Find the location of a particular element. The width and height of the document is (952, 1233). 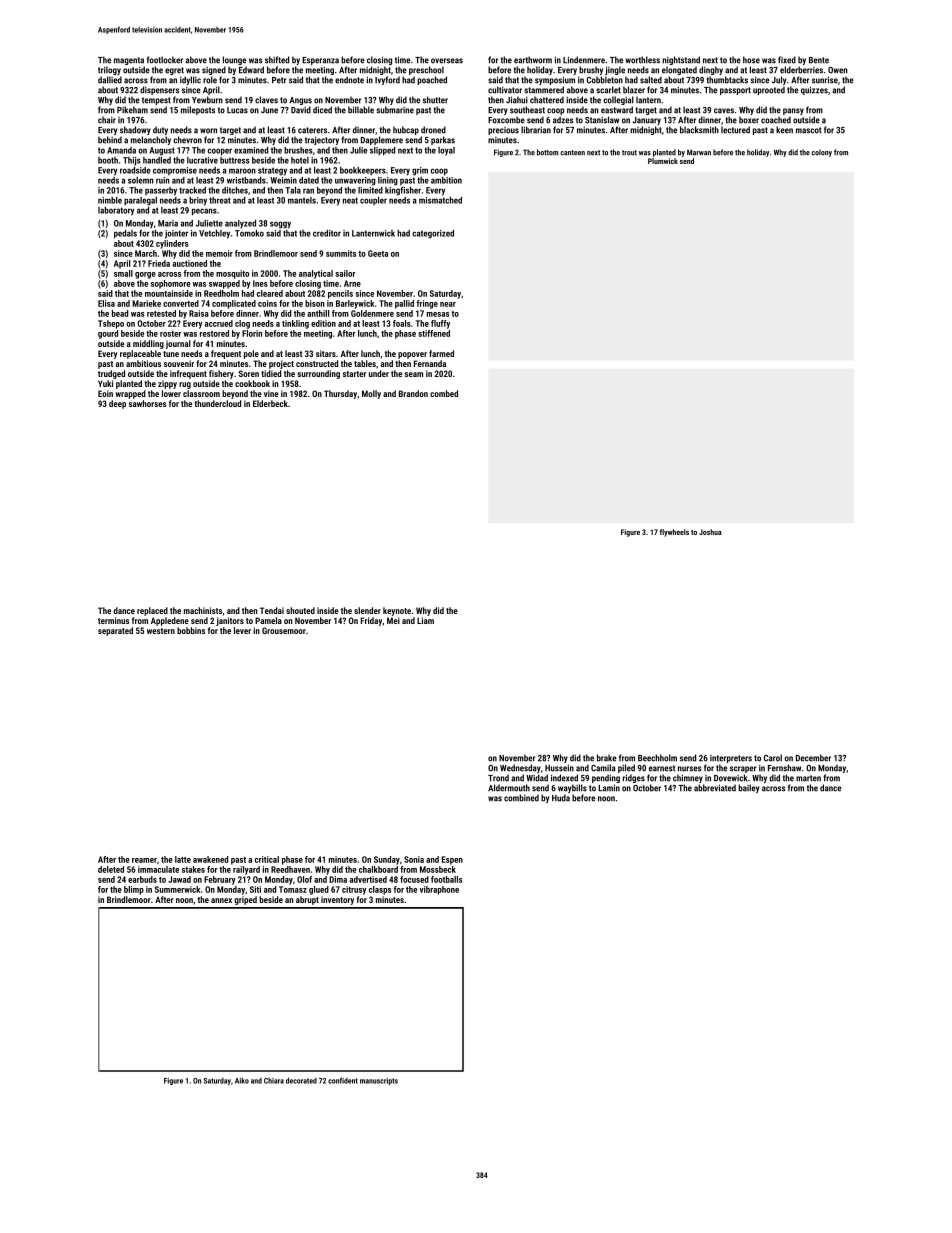

decorated is located at coordinates (301, 1080).
